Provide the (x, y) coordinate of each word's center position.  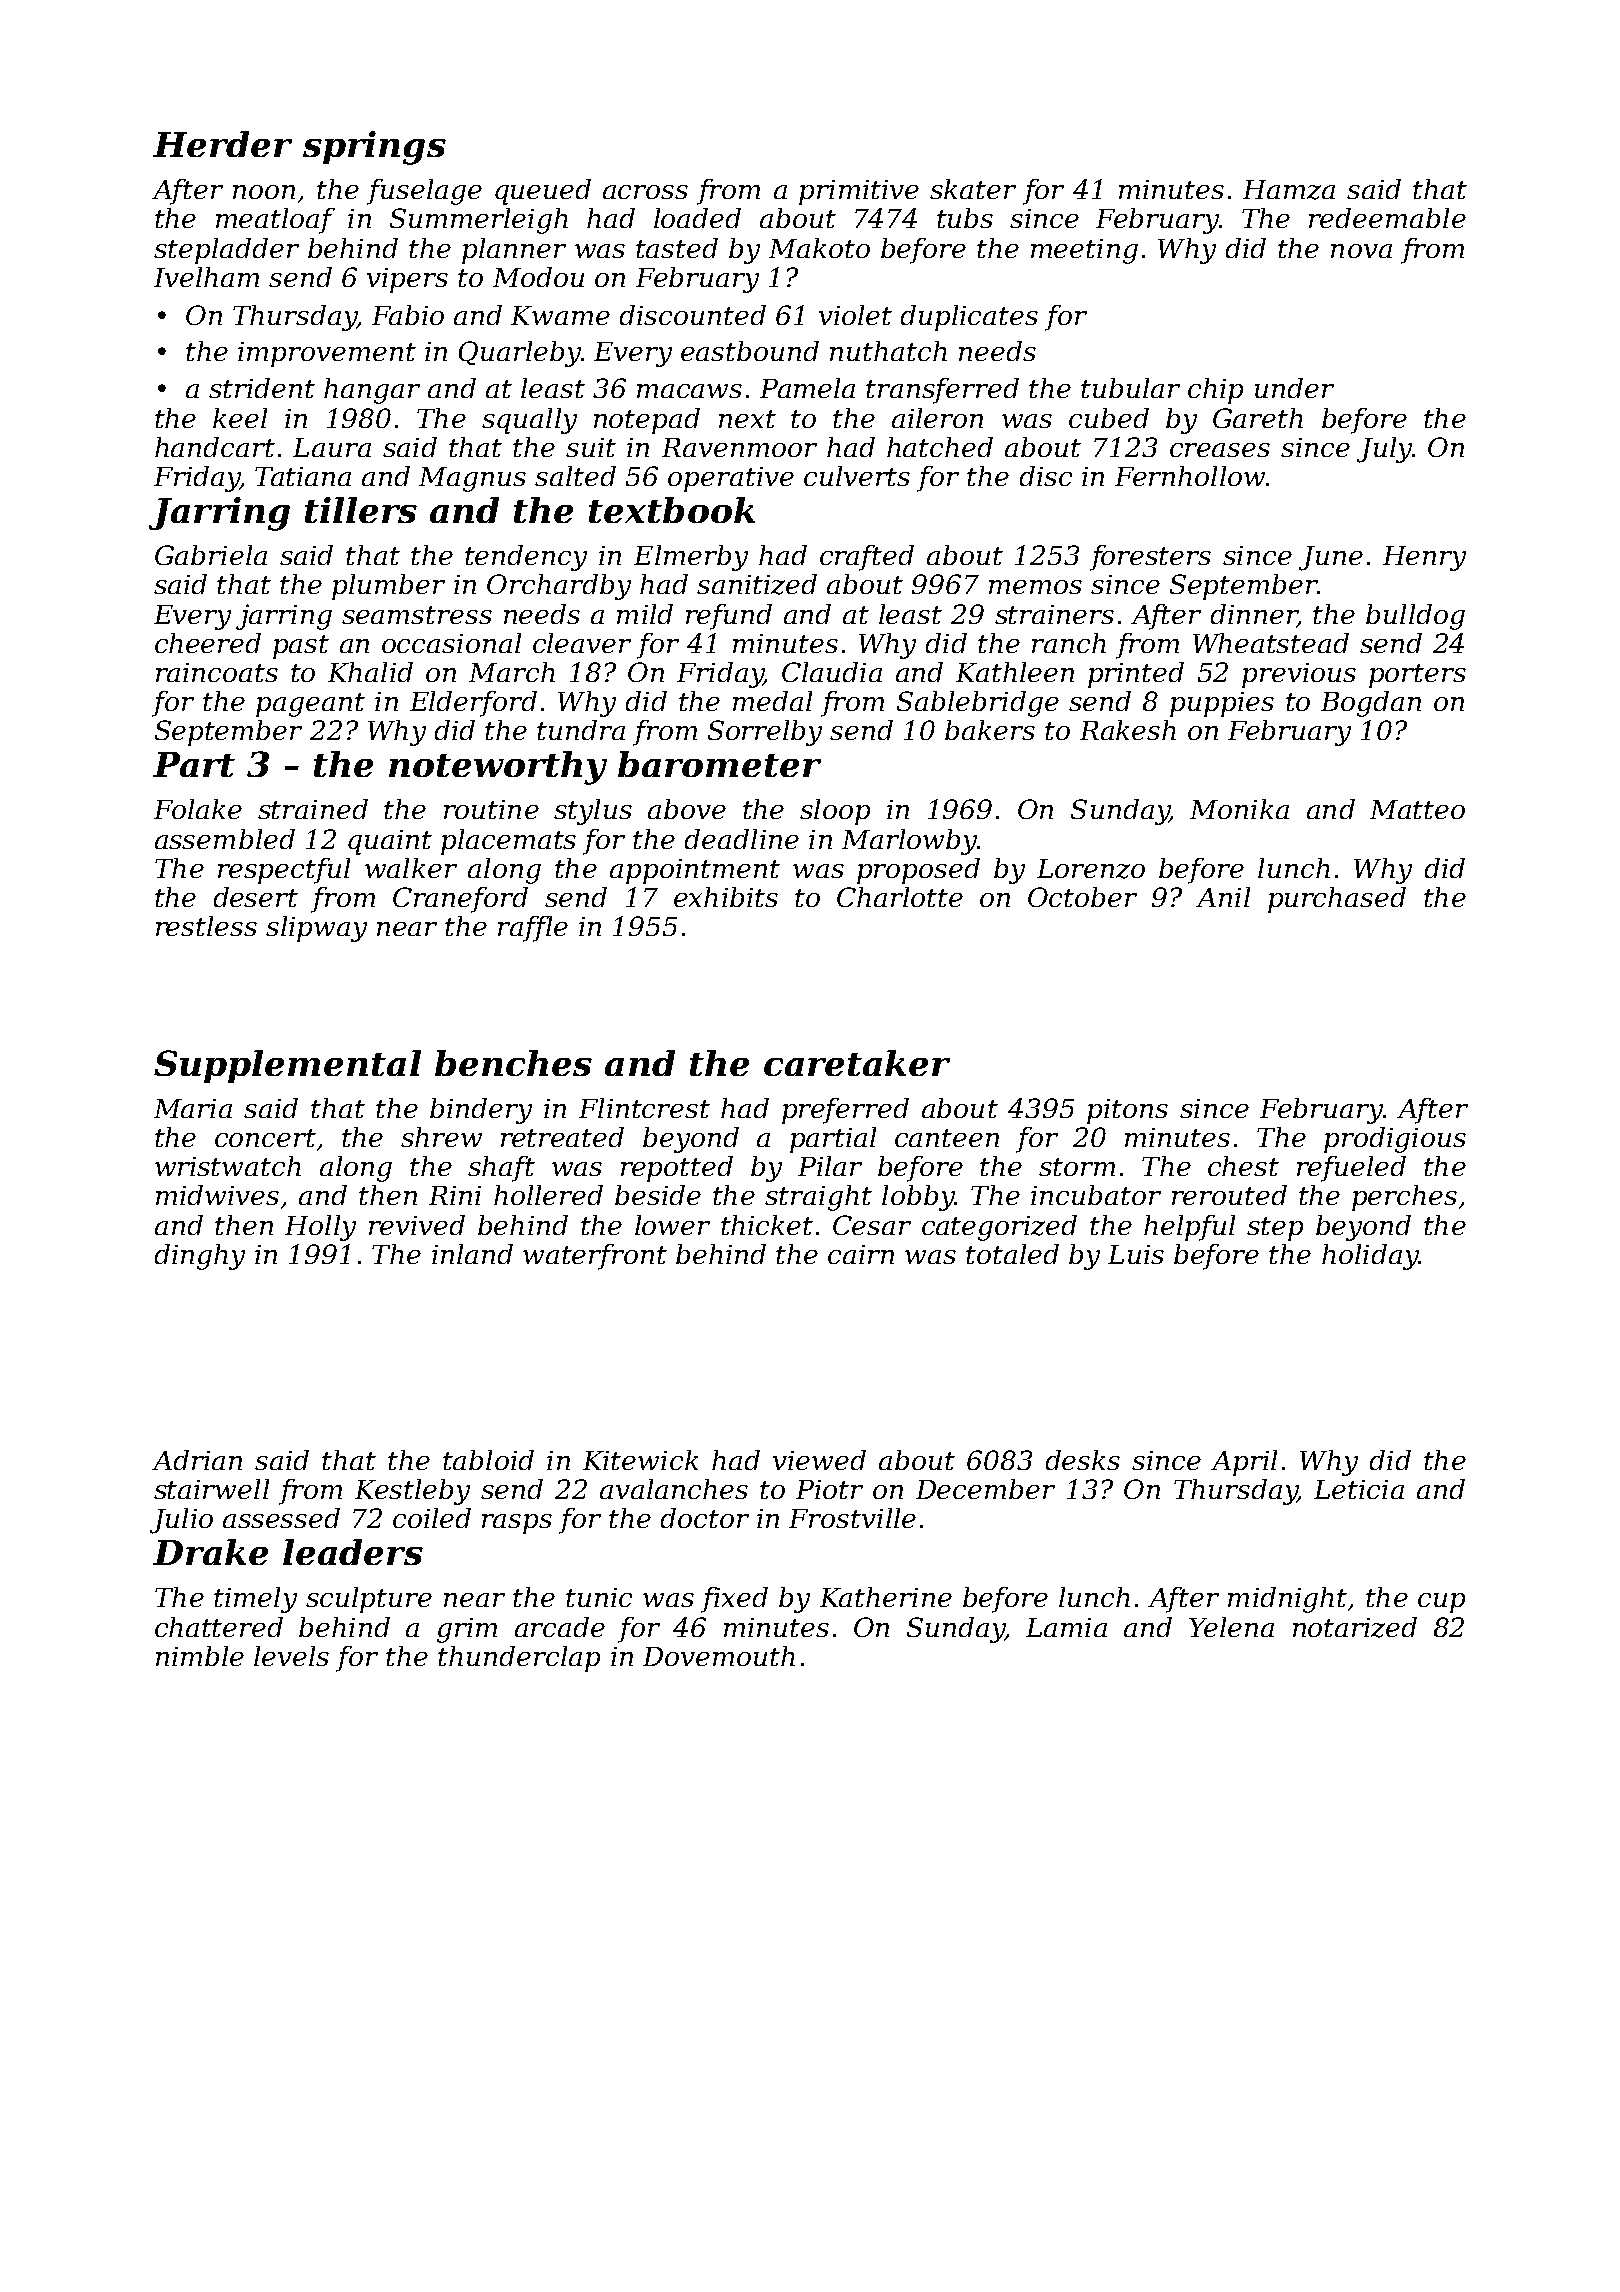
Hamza (1289, 190)
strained (313, 809)
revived (417, 1225)
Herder (222, 144)
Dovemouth (719, 1656)
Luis (1136, 1254)
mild (645, 614)
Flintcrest (644, 1108)
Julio (181, 1521)
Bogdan (1371, 704)
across (645, 192)
